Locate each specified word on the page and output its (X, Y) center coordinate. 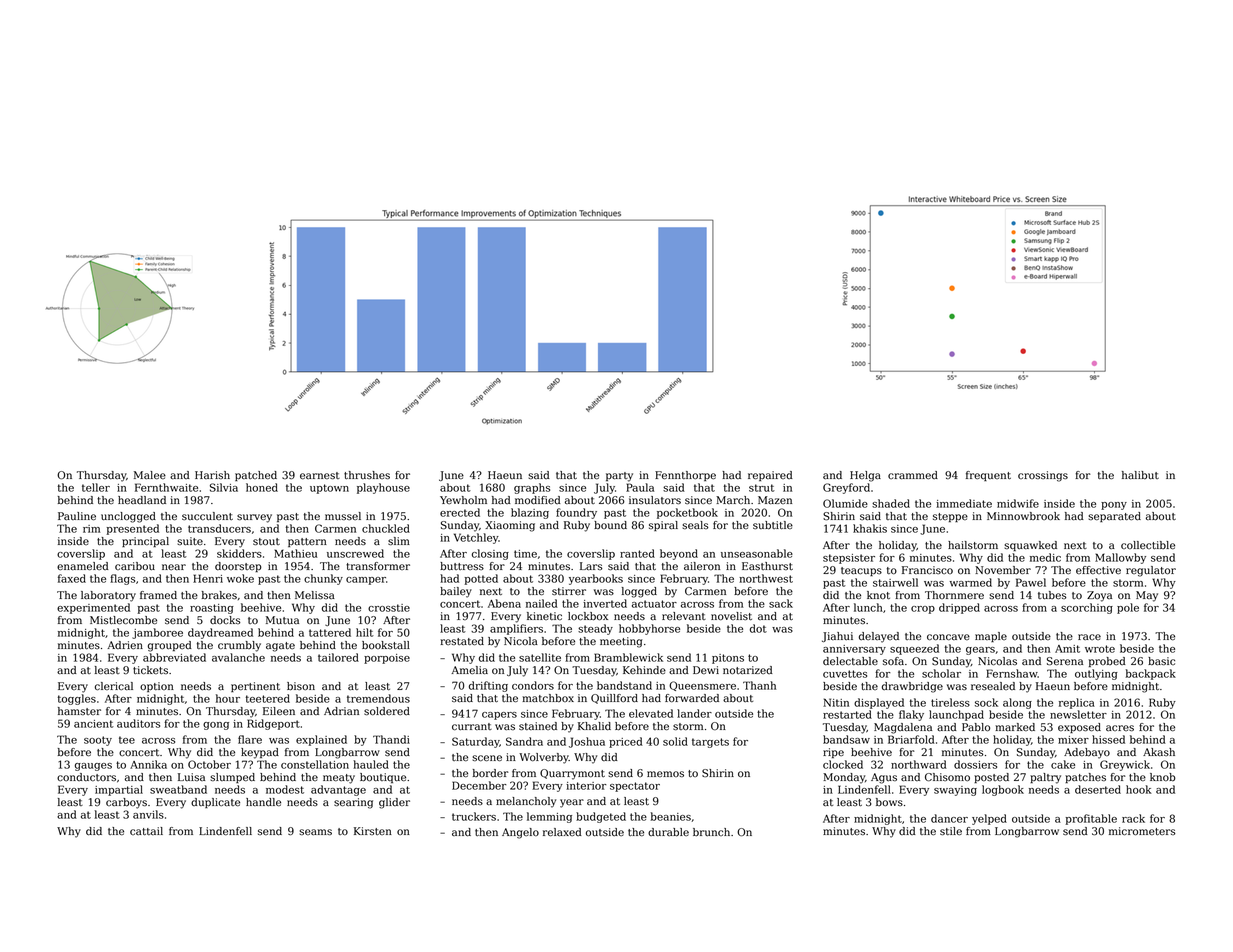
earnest (320, 476)
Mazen (775, 500)
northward (919, 764)
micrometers (1142, 831)
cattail (146, 831)
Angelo (520, 833)
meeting (621, 642)
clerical (114, 686)
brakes (219, 595)
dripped (959, 608)
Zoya (1099, 596)
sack (781, 603)
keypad (260, 753)
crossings (1043, 476)
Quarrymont (572, 774)
